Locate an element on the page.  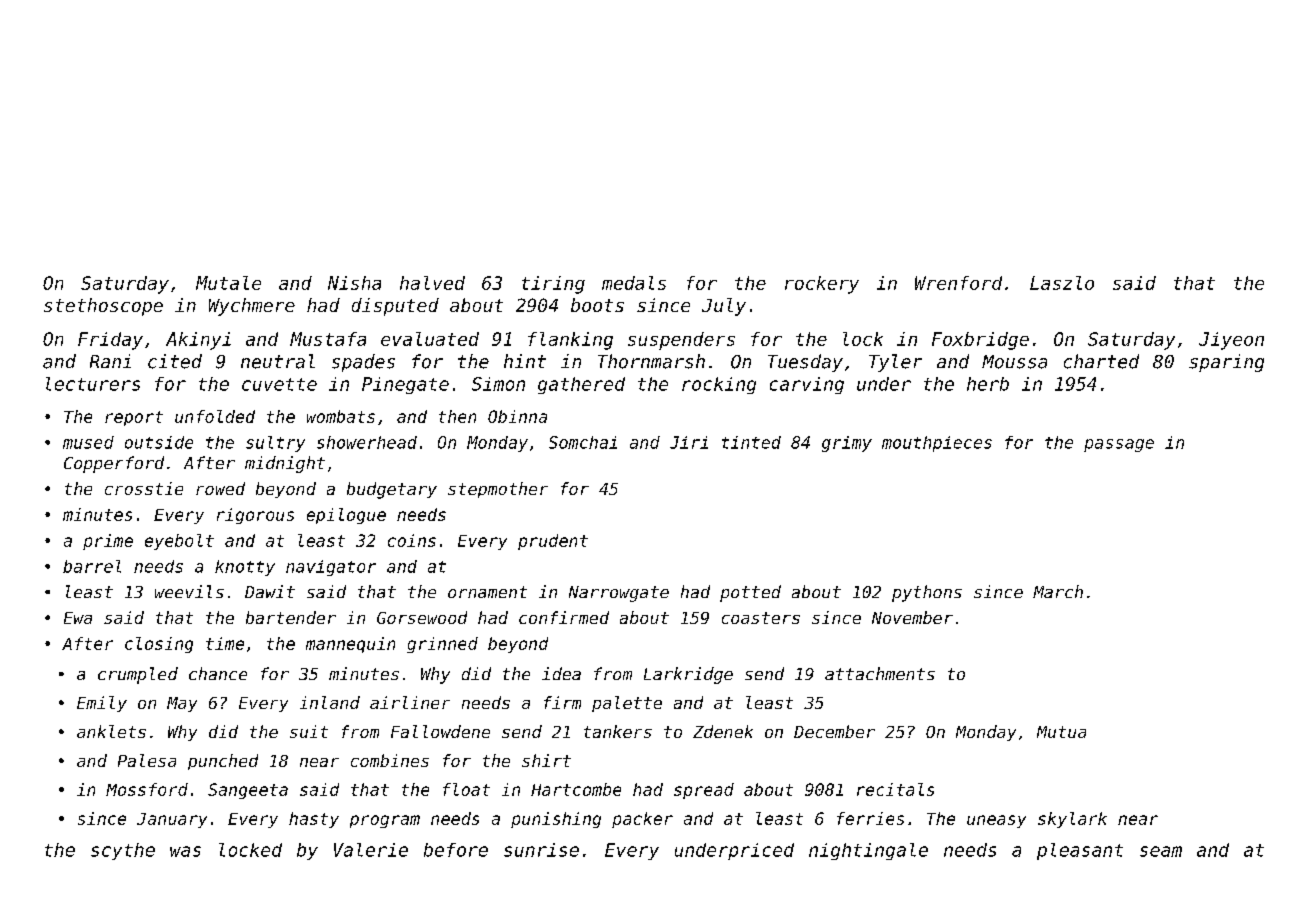
Obinna is located at coordinates (517, 416).
